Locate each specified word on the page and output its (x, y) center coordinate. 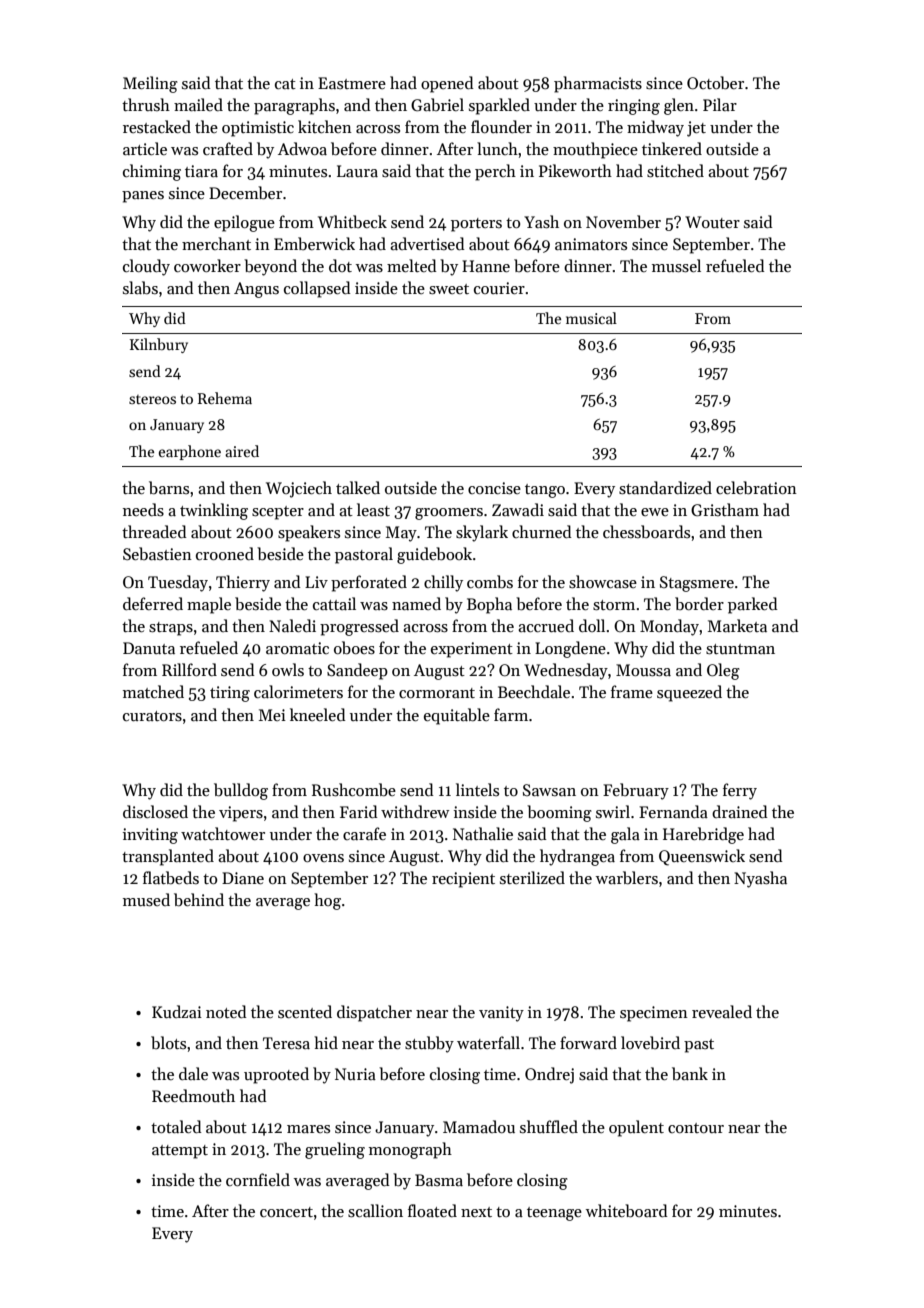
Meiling (150, 84)
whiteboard (627, 1211)
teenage (554, 1214)
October (715, 83)
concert (286, 1212)
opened (447, 84)
